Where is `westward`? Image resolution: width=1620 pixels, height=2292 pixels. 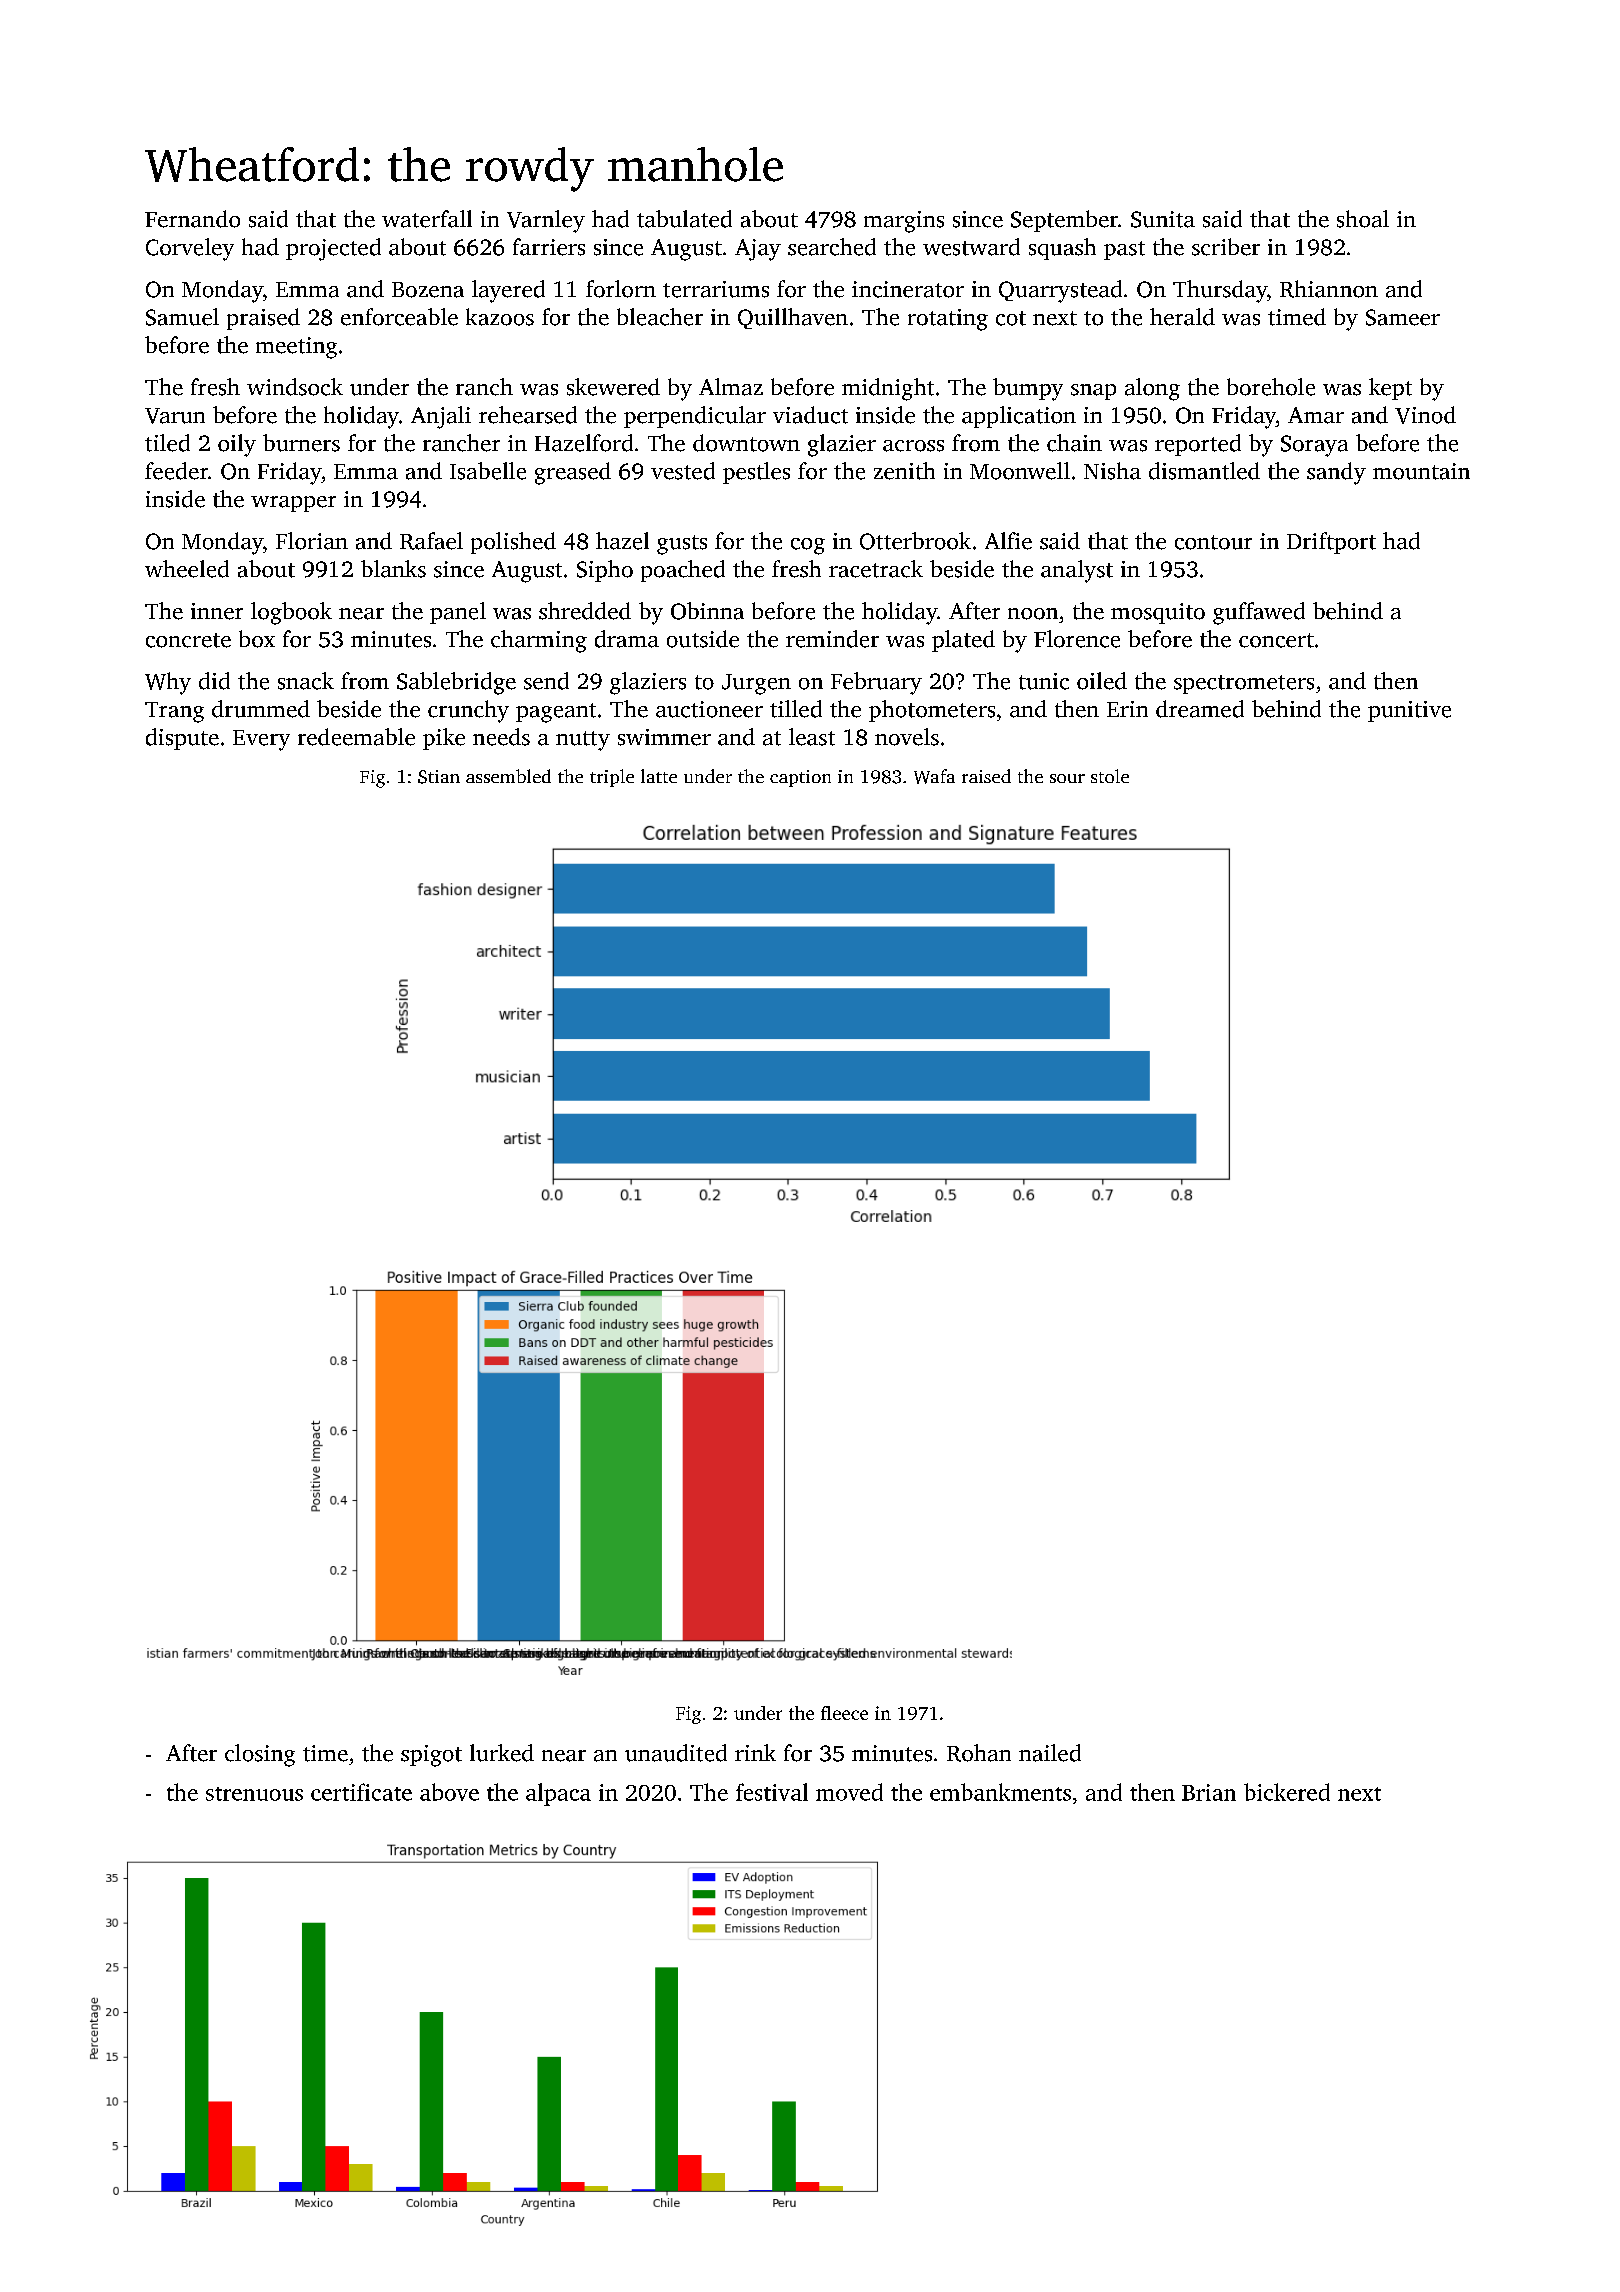 westward is located at coordinates (971, 247).
